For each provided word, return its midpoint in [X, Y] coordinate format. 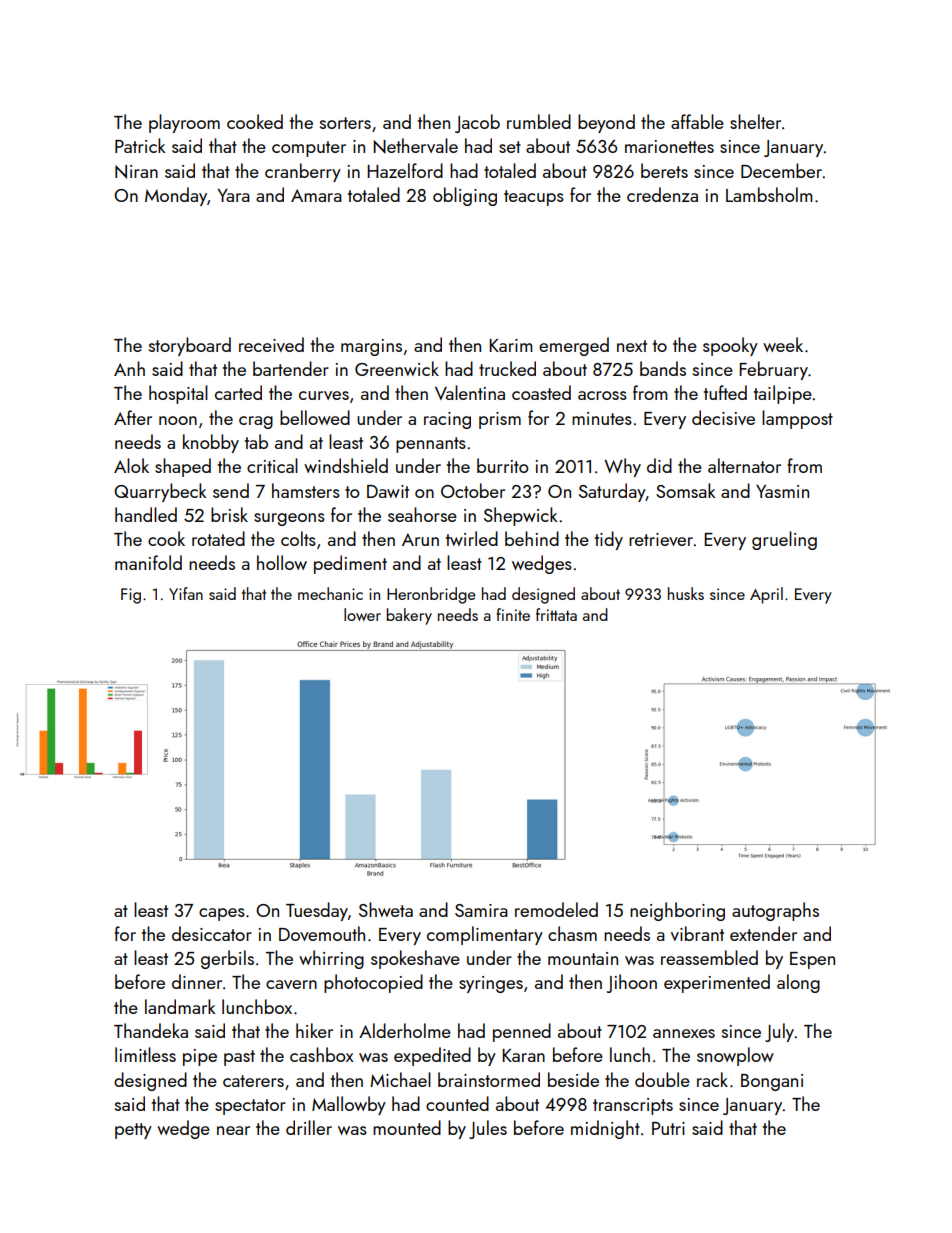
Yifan [186, 593]
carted [238, 392]
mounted [407, 1127]
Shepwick [521, 516]
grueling [784, 540]
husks [686, 593]
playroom [184, 123]
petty [133, 1131]
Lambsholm [769, 194]
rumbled [539, 121]
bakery [409, 616]
